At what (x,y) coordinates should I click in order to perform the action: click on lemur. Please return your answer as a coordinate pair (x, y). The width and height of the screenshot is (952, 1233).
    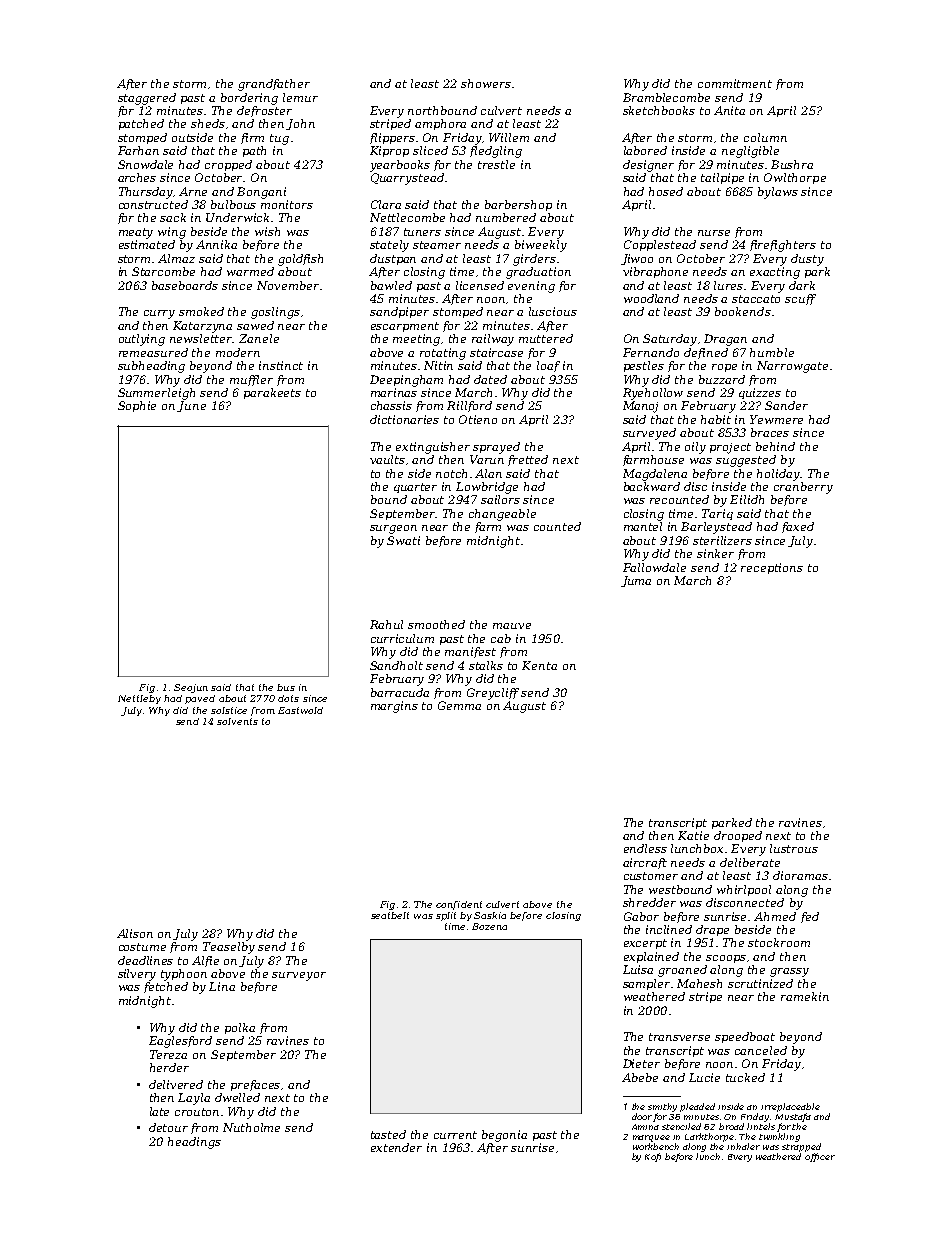
    Looking at the image, I should click on (300, 97).
